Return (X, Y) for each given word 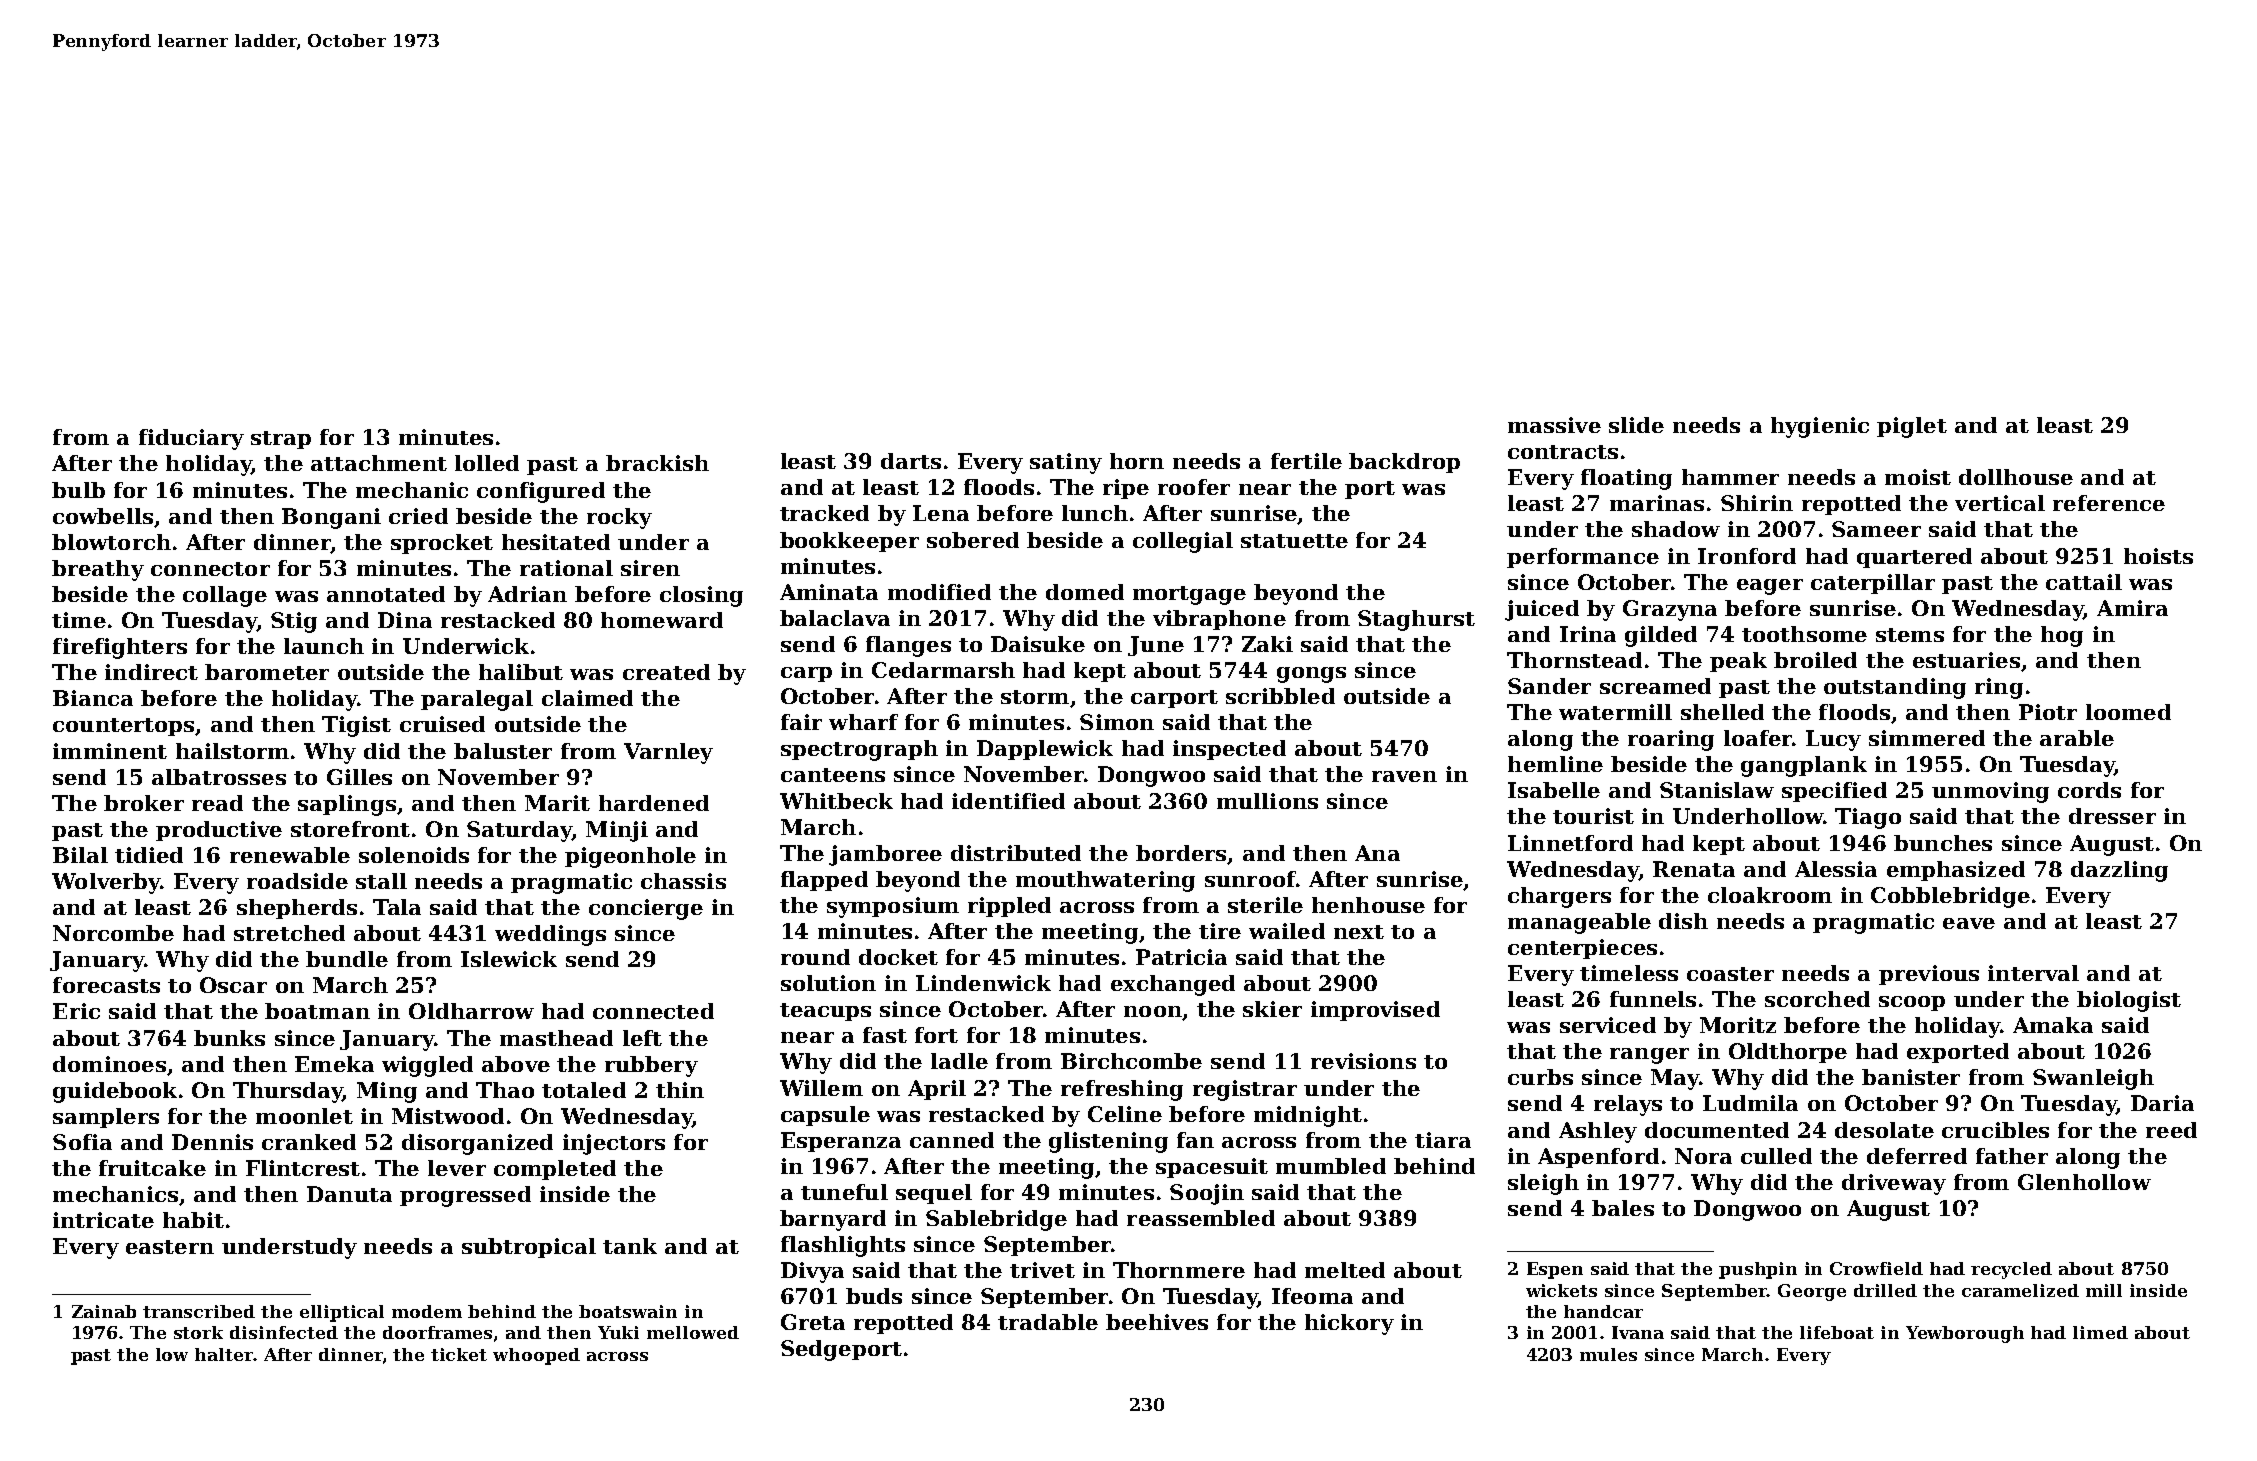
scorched (1817, 999)
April (937, 1090)
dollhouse (2016, 477)
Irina (1588, 634)
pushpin (1758, 1270)
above (516, 1064)
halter (224, 1354)
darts (911, 461)
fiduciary (191, 439)
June (1156, 646)
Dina (405, 620)
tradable (1048, 1322)
